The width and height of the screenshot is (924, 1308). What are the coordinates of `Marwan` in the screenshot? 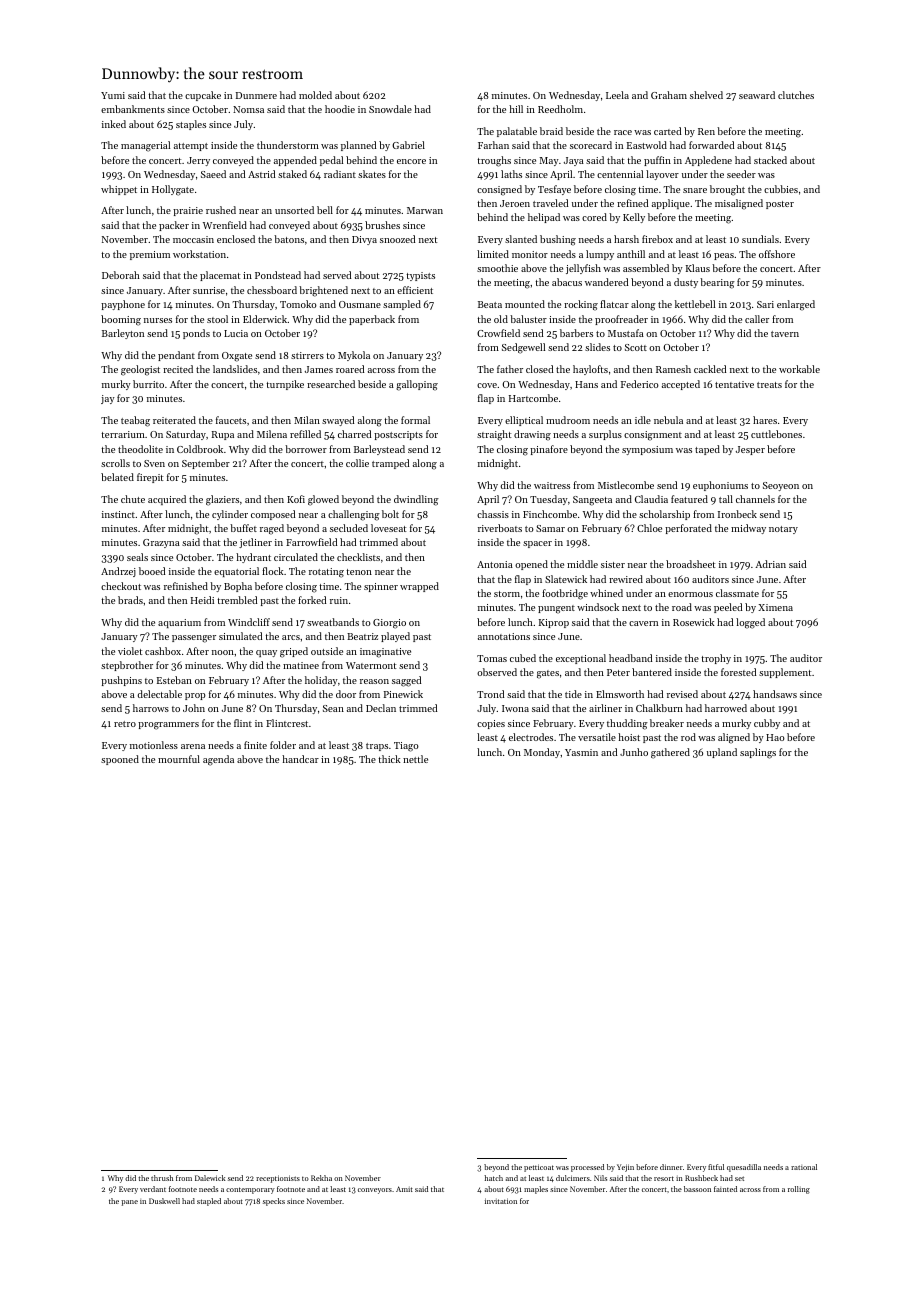 It's located at (425, 210).
